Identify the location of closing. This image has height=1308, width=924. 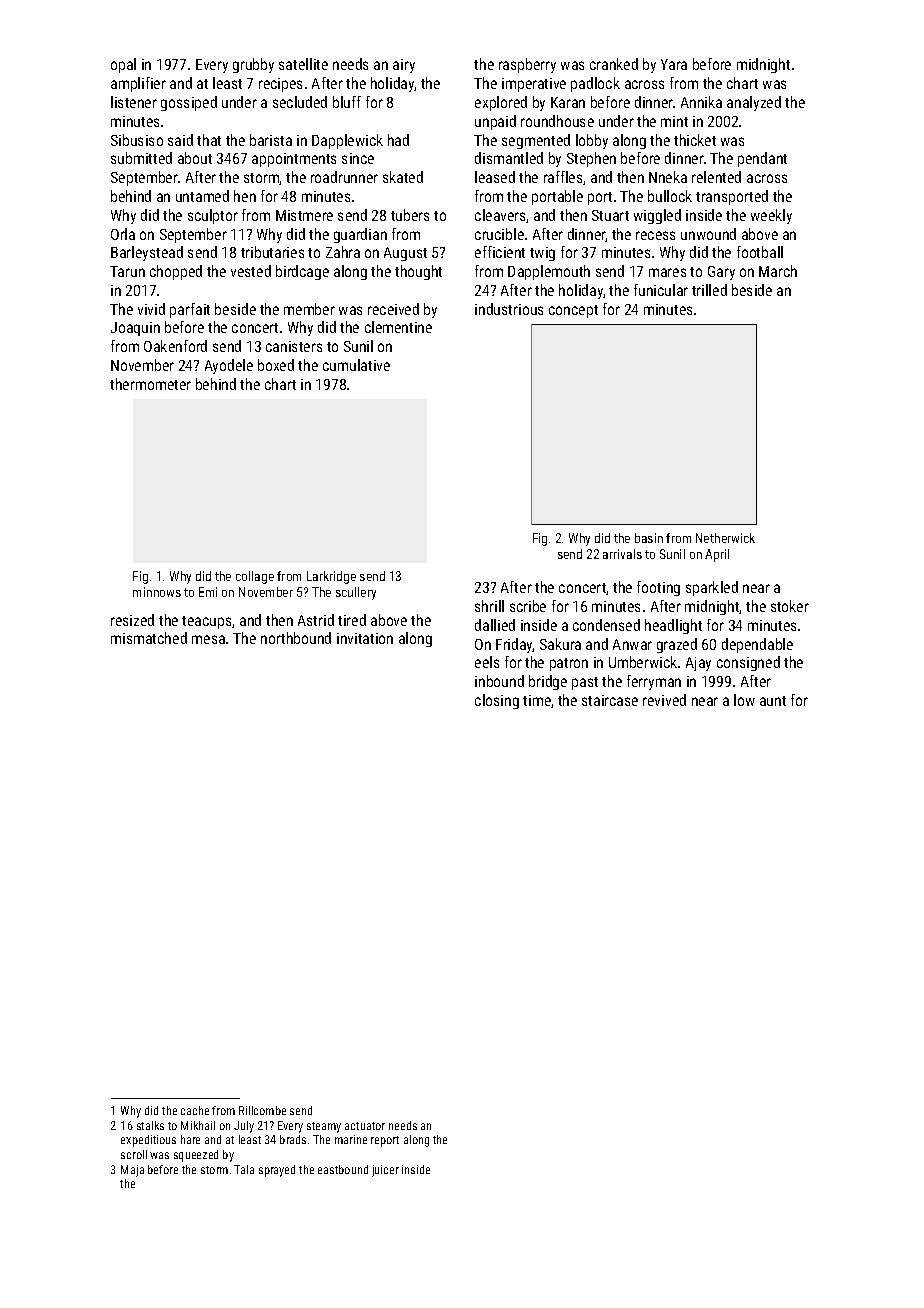
(497, 701).
